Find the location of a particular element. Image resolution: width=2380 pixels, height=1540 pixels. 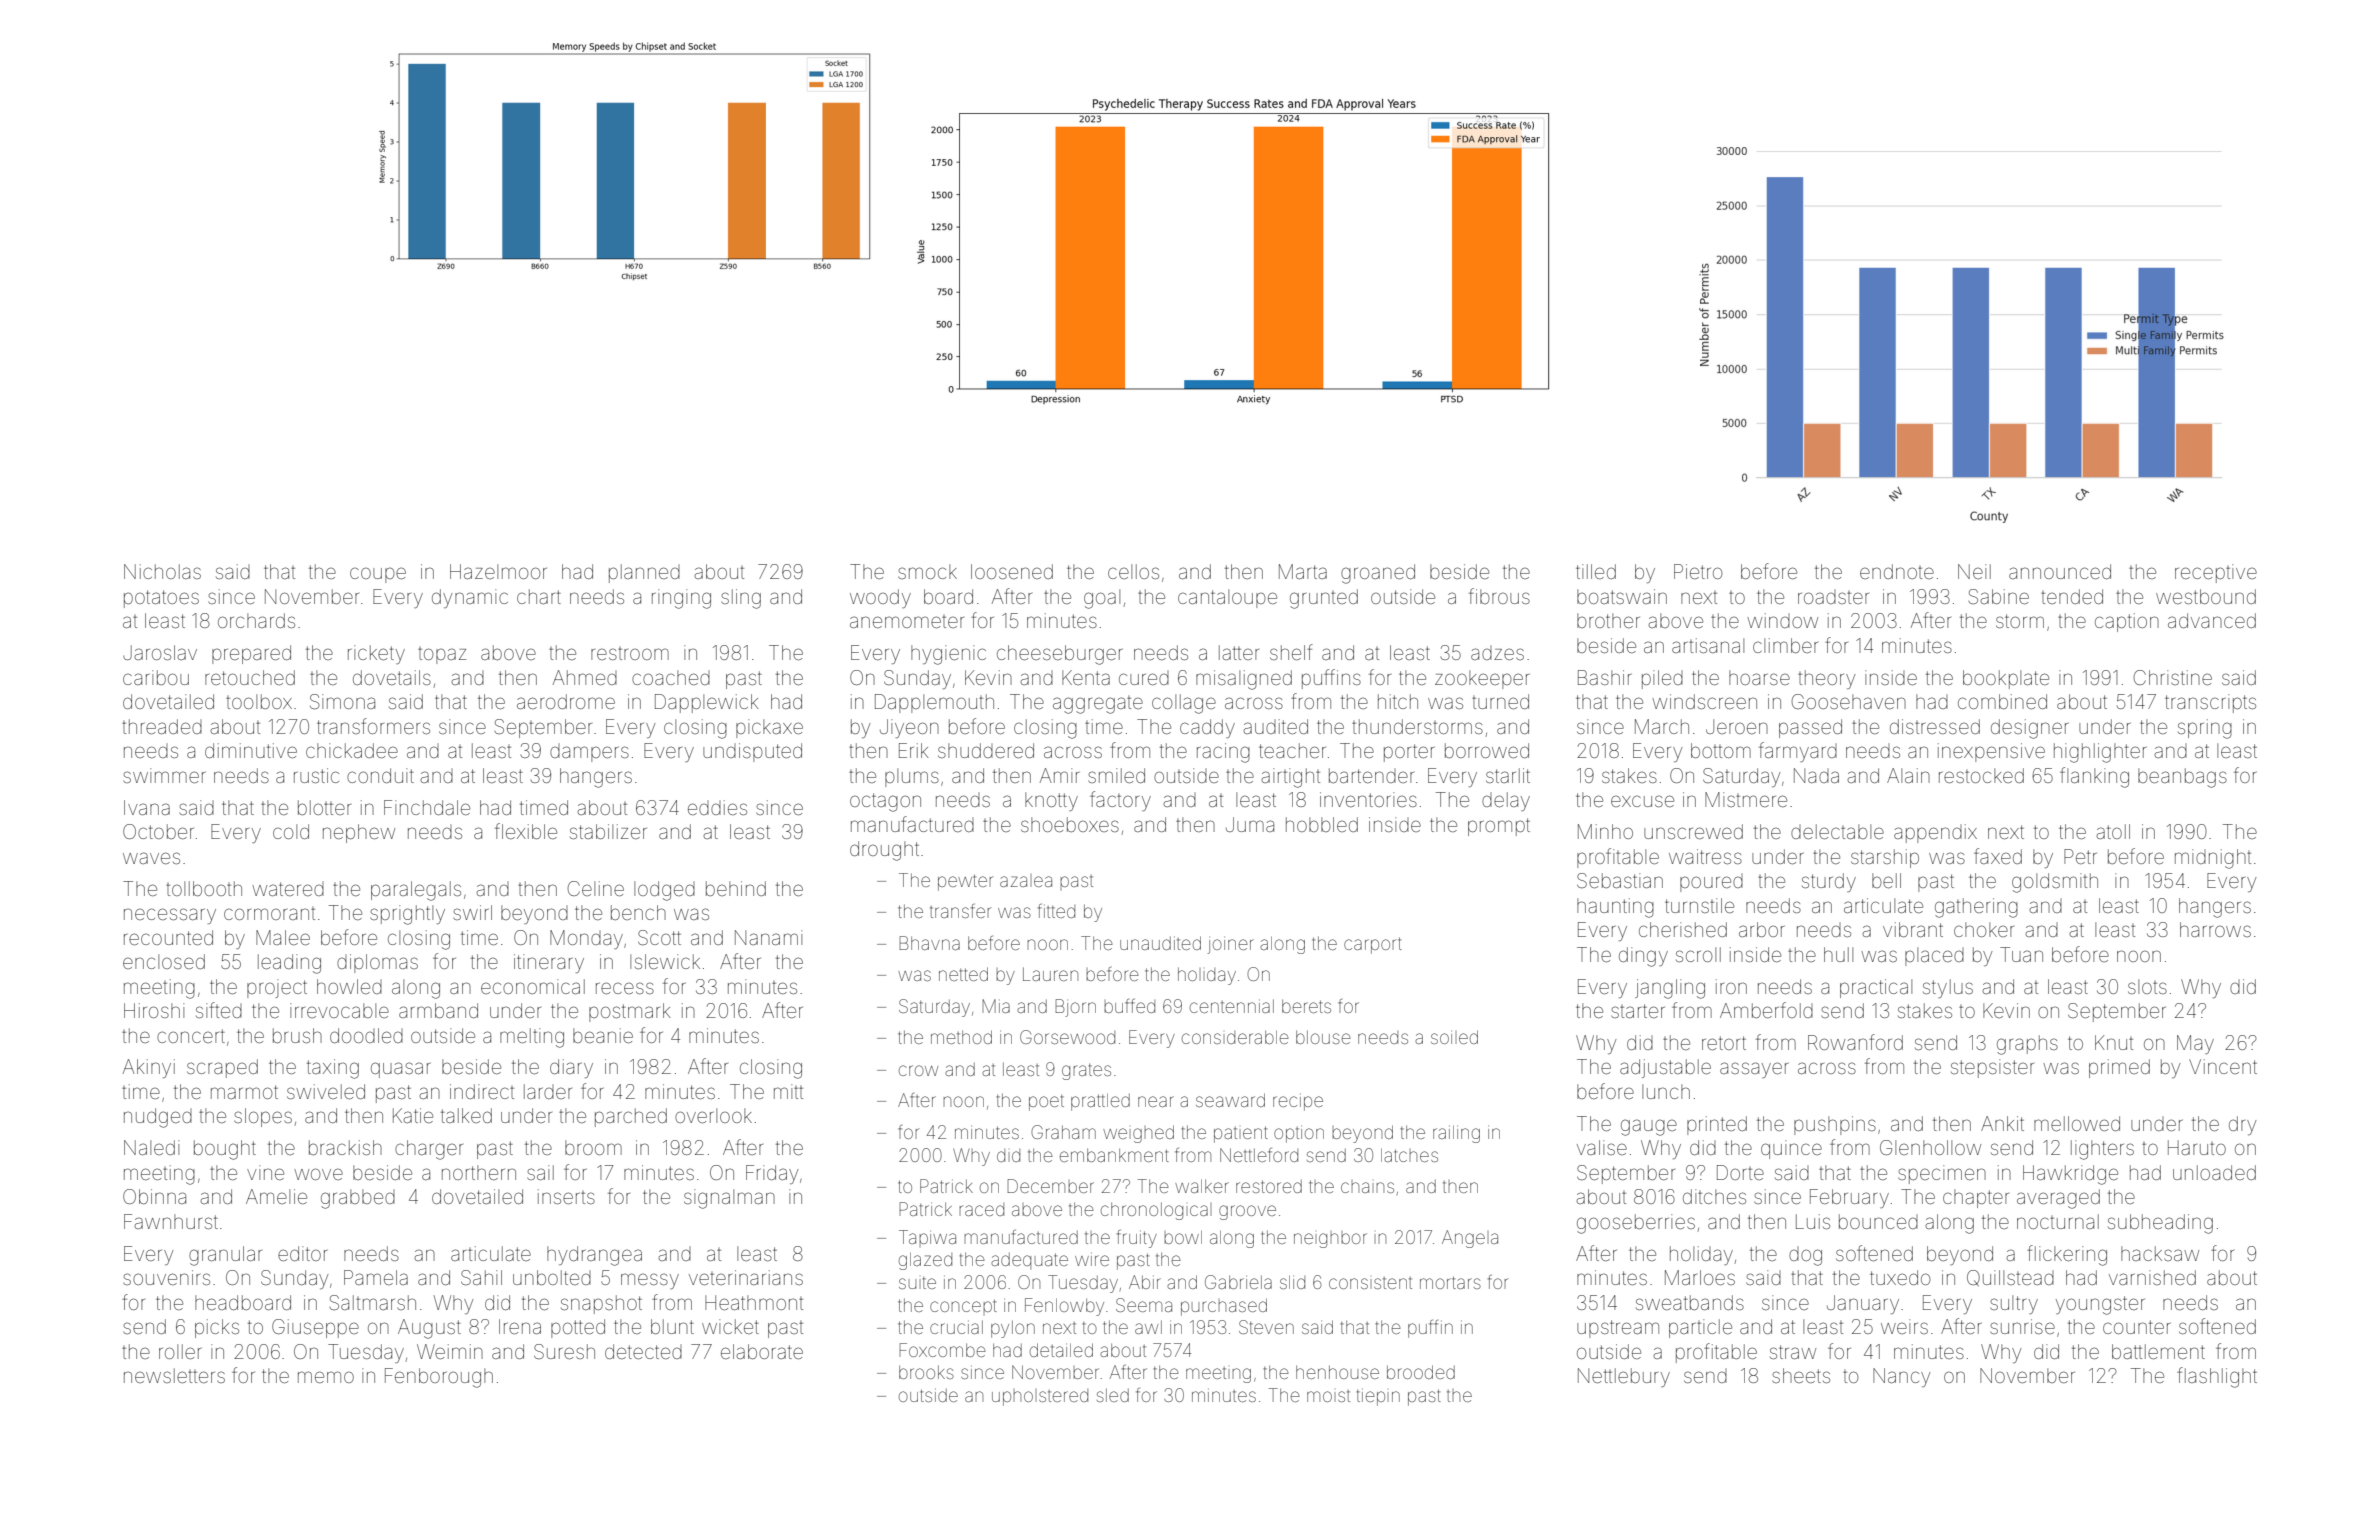

slots is located at coordinates (2147, 986).
